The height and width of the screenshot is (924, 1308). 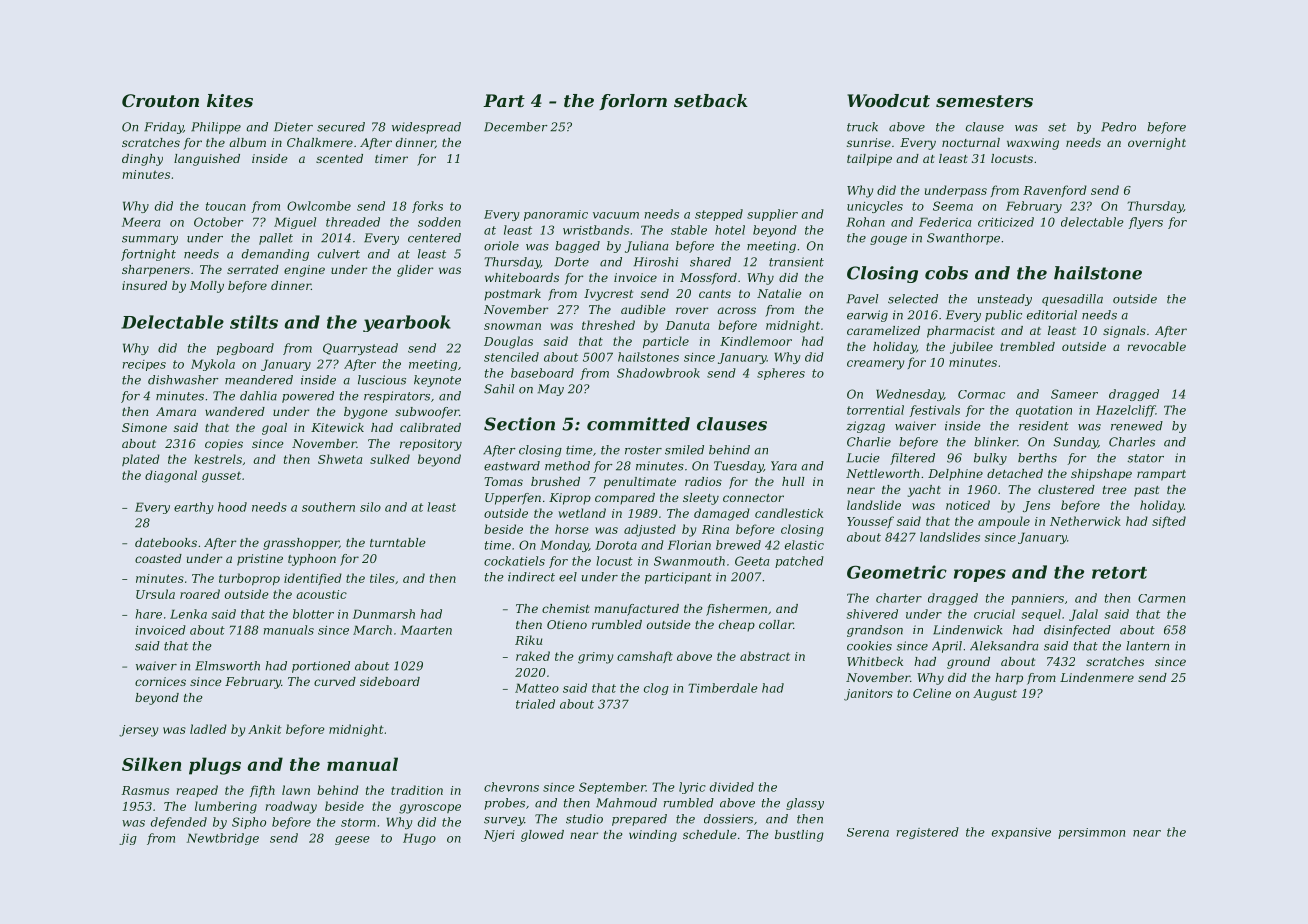 I want to click on October, so click(x=218, y=222).
